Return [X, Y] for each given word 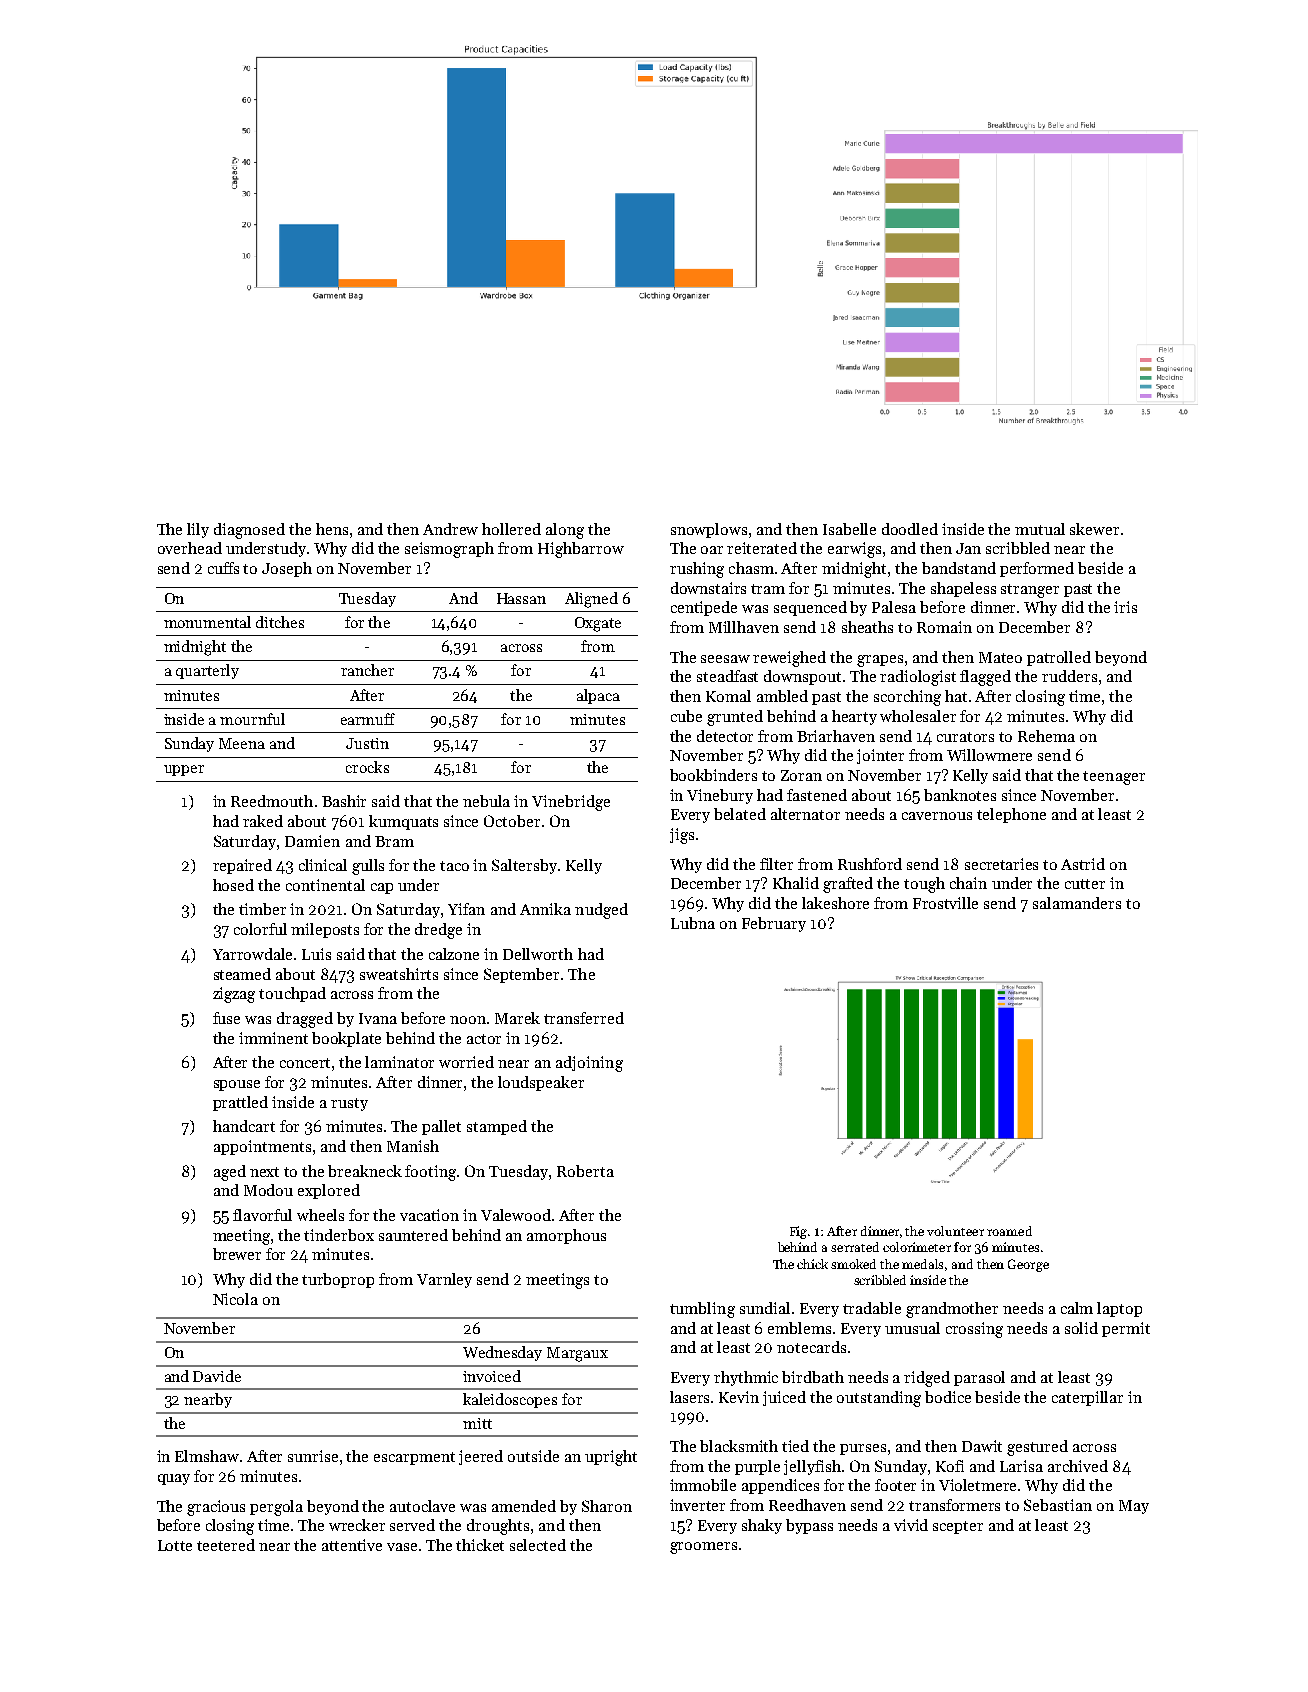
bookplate [346, 1039]
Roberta [585, 1171]
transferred [584, 1018]
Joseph [287, 569]
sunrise [313, 1456]
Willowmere [989, 755]
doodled [910, 529]
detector [725, 736]
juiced [784, 1398]
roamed [1009, 1231]
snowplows [709, 530]
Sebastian [1058, 1505]
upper [184, 770]
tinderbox [339, 1235]
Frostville [945, 903]
